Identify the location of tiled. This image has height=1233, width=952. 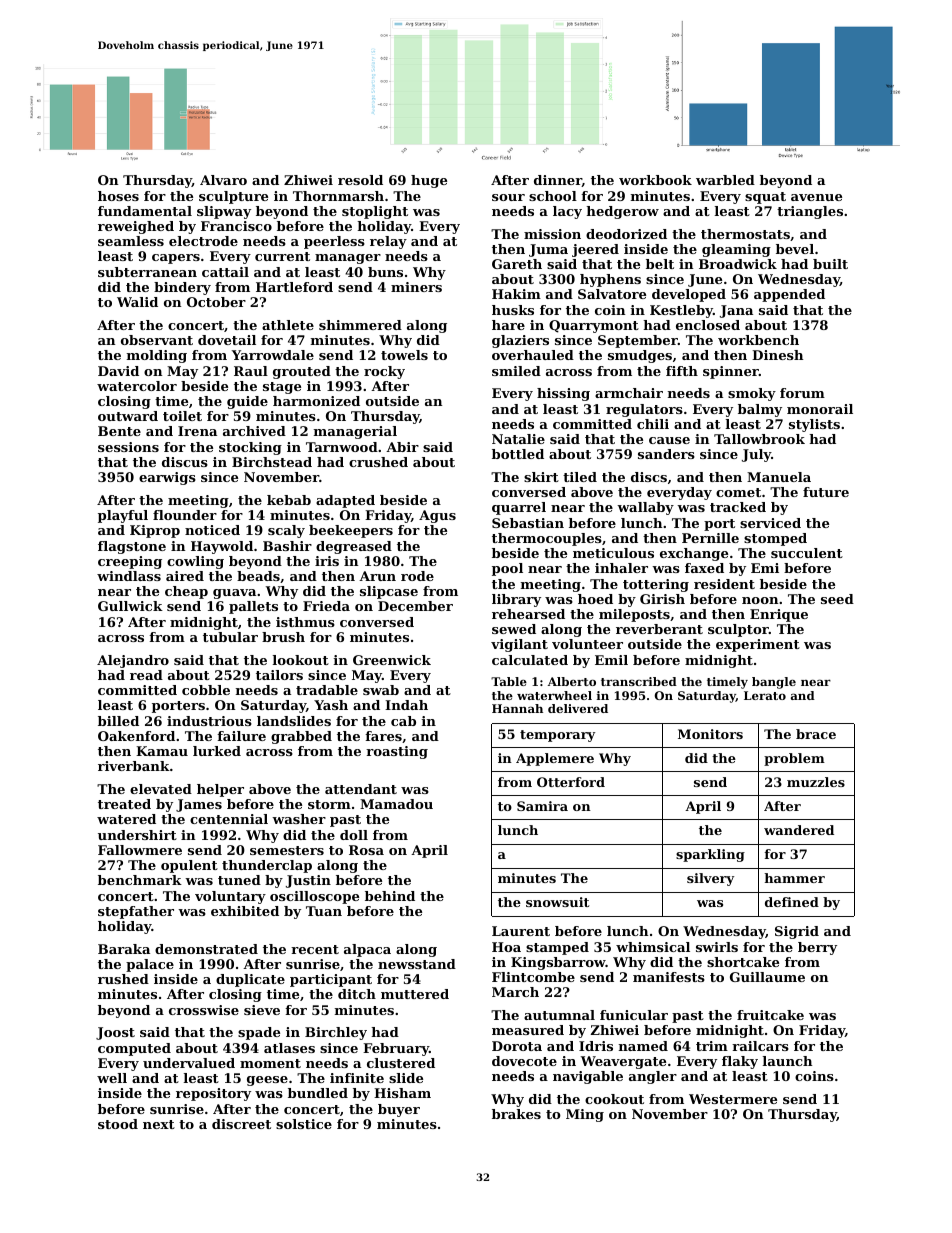
(580, 477).
